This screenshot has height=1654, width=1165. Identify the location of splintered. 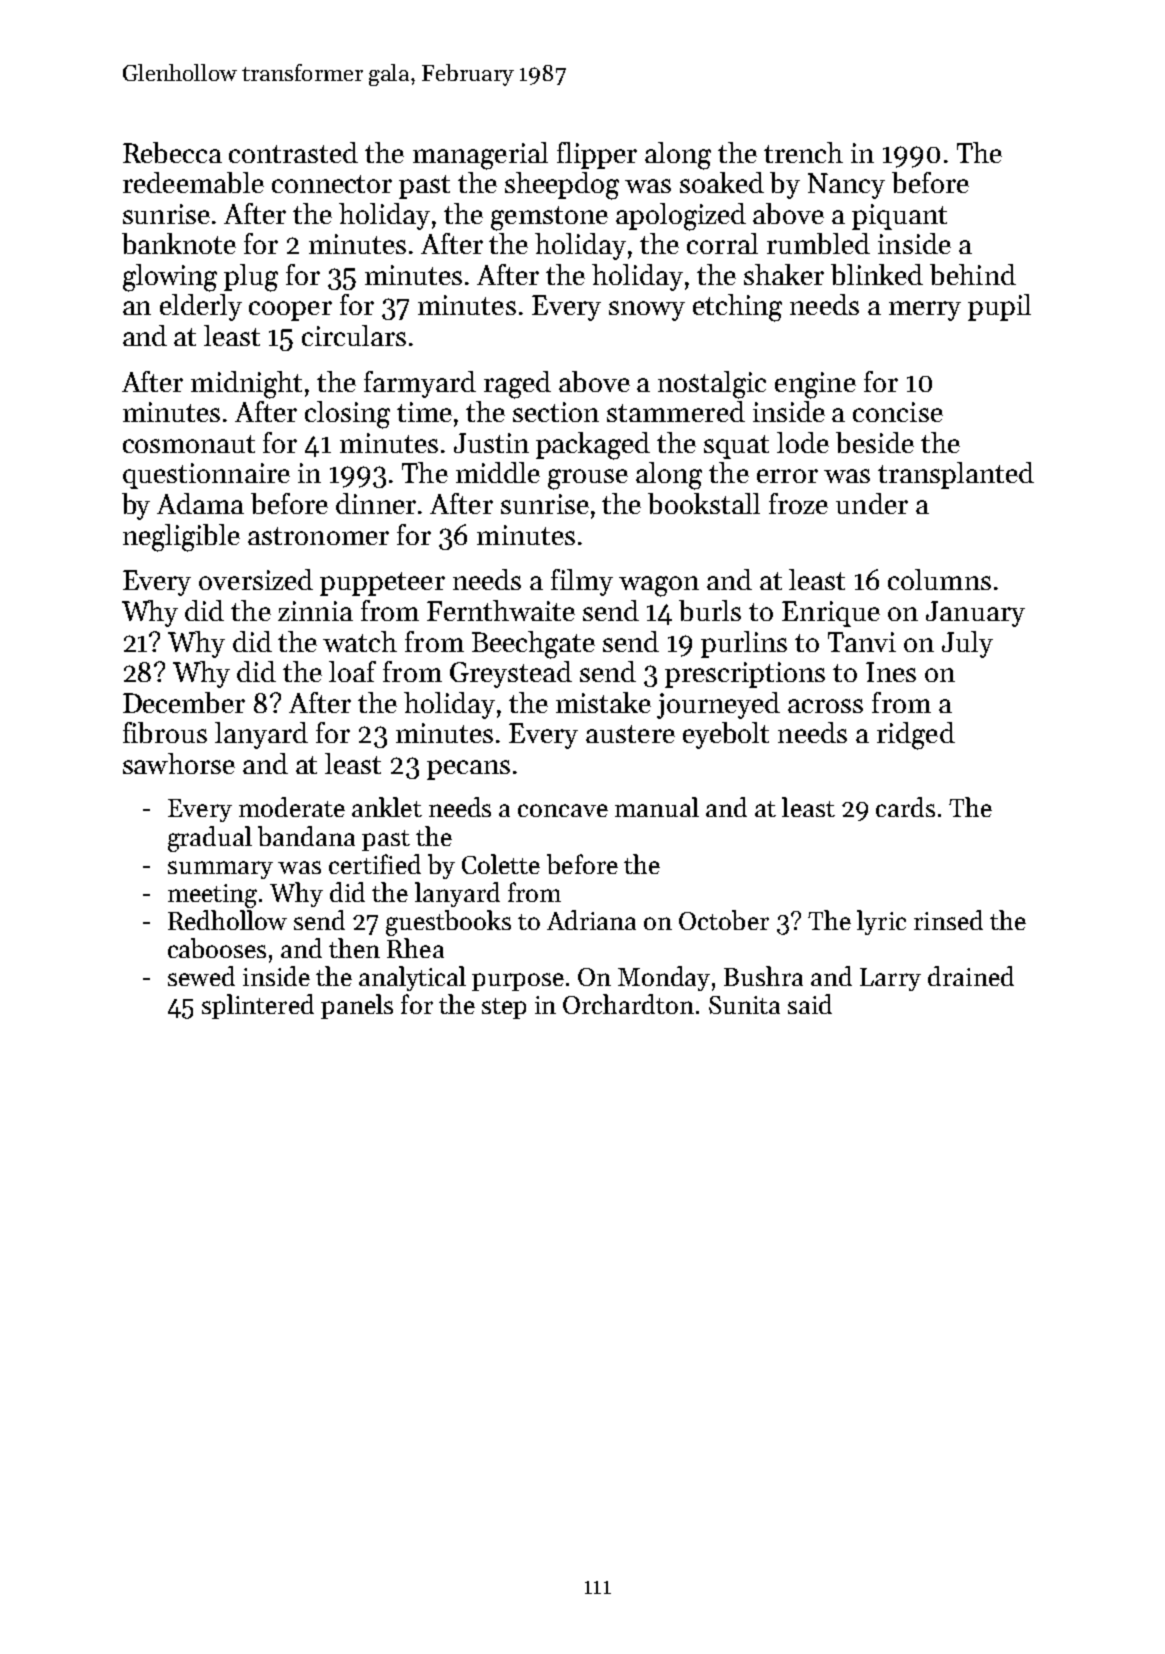
(258, 1006).
